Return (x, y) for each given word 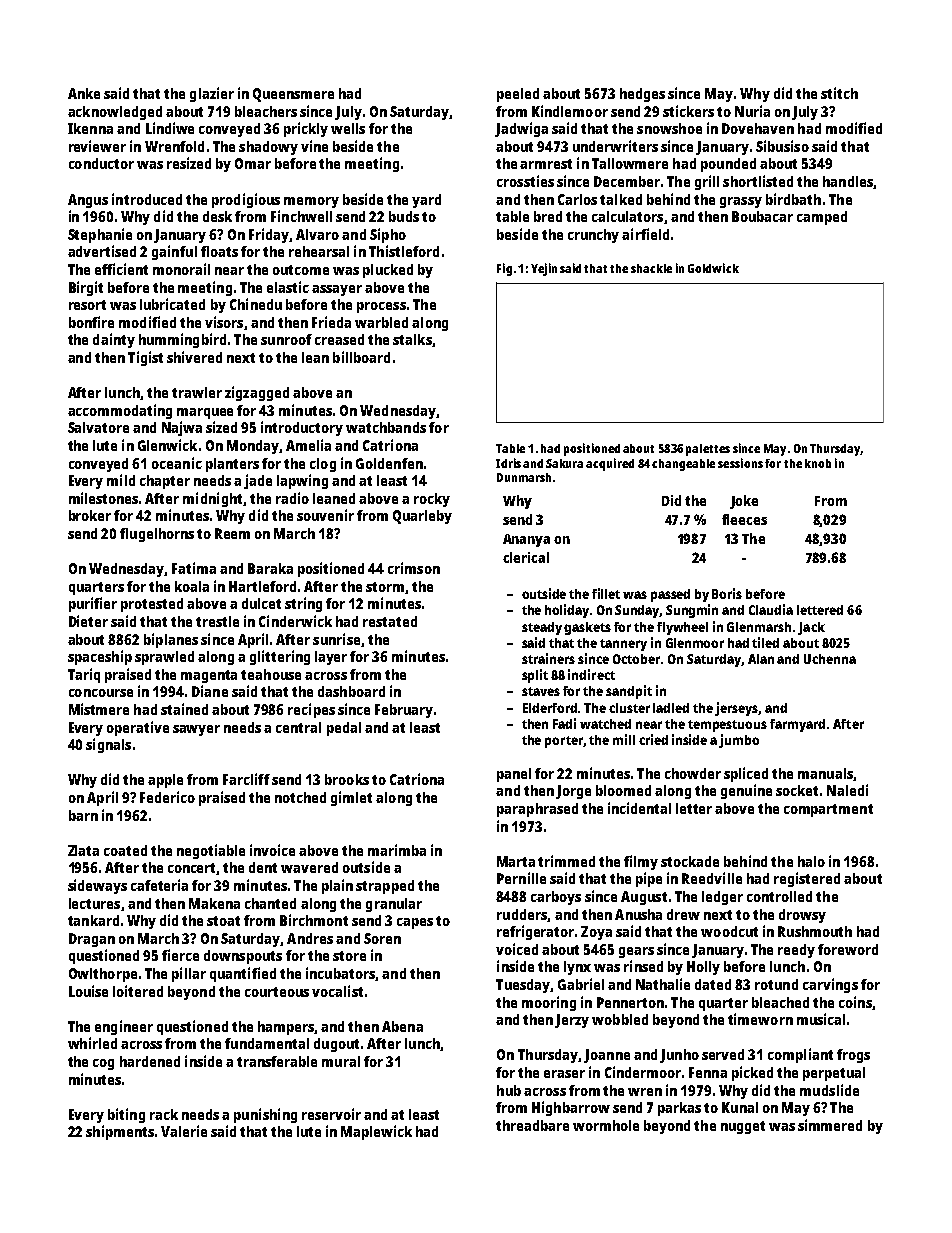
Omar (253, 163)
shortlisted (758, 181)
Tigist (145, 358)
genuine (746, 791)
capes (415, 923)
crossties (525, 181)
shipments (120, 1132)
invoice (272, 850)
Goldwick (713, 268)
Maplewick (376, 1132)
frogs (853, 1056)
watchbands (386, 427)
